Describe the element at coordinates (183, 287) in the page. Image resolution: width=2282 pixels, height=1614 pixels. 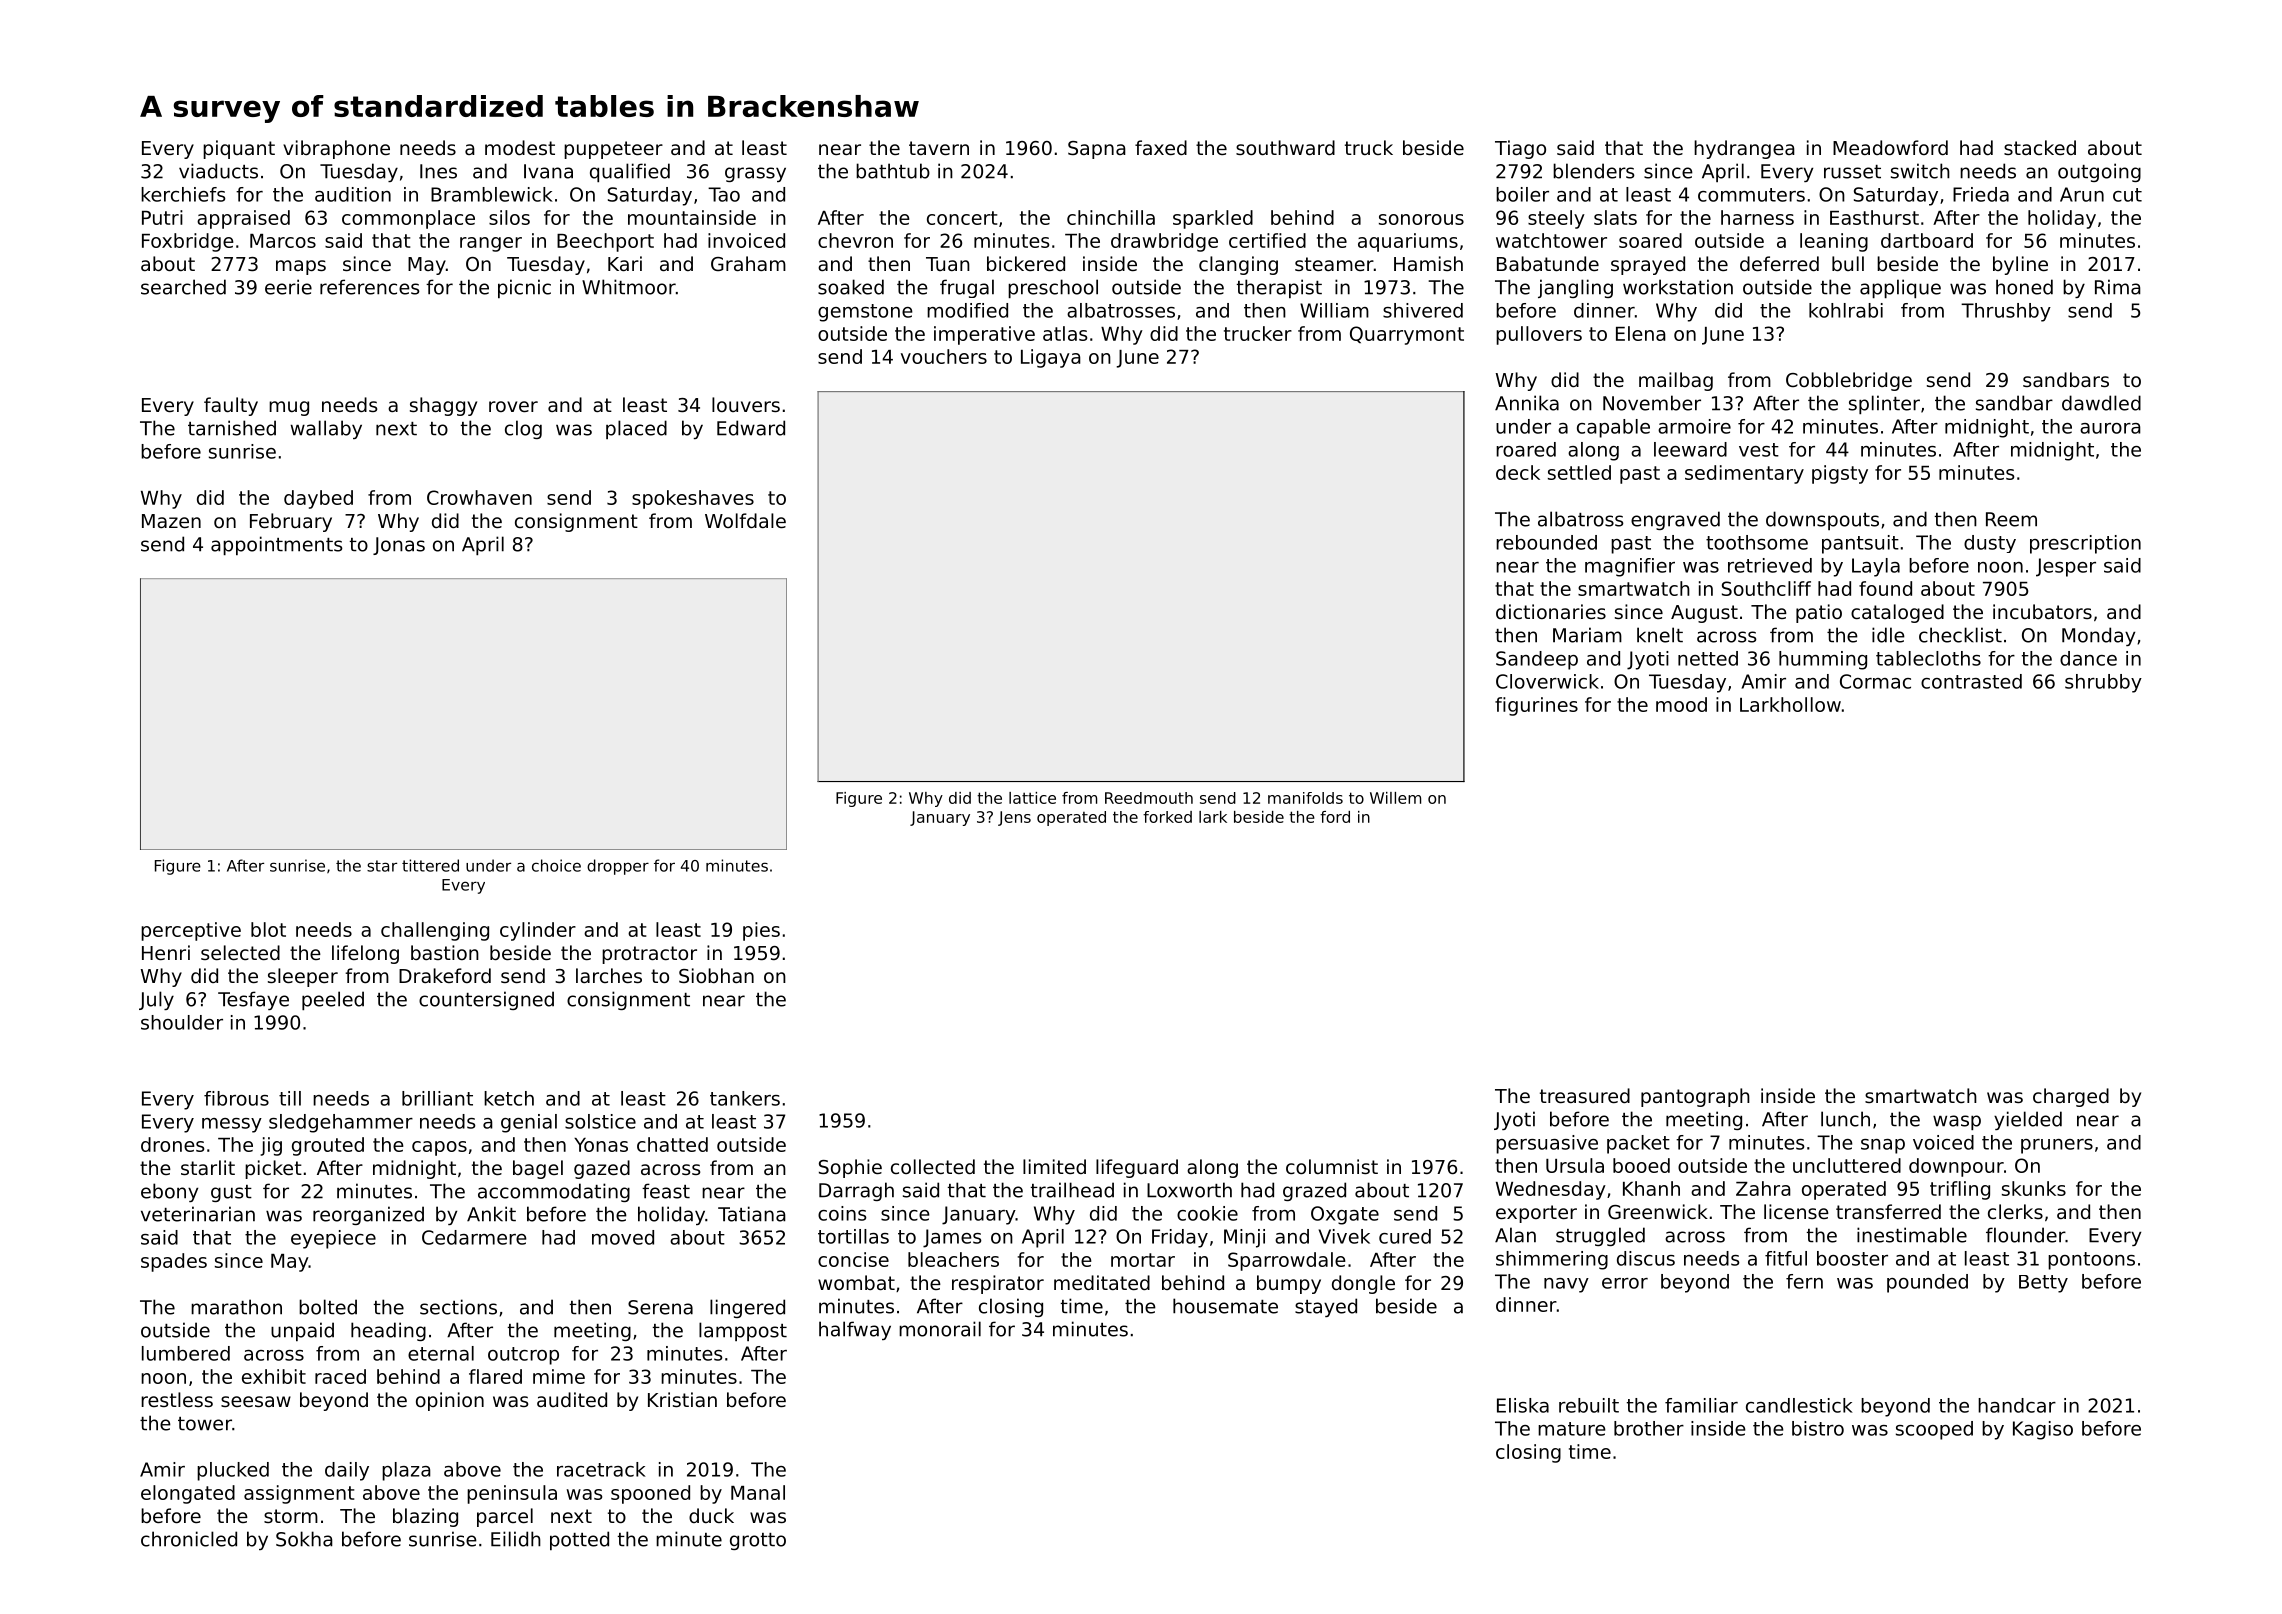
I see `searched` at that location.
